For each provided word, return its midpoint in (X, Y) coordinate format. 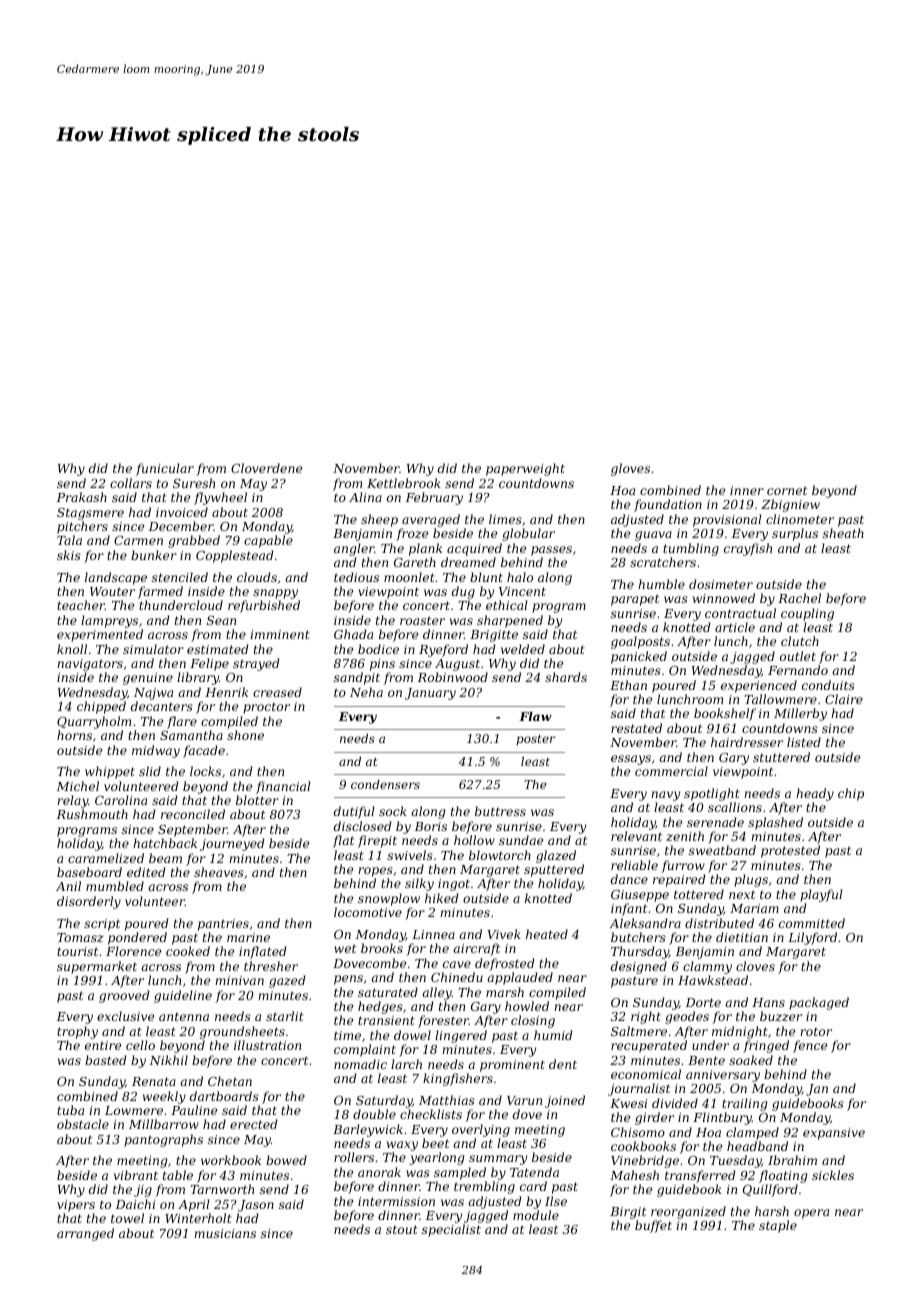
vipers (76, 1206)
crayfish (748, 549)
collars (131, 483)
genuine (148, 679)
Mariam (754, 908)
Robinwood (453, 677)
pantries (223, 925)
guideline (183, 996)
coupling (807, 614)
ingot (454, 885)
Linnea (433, 934)
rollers (354, 1157)
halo (520, 577)
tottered (699, 894)
